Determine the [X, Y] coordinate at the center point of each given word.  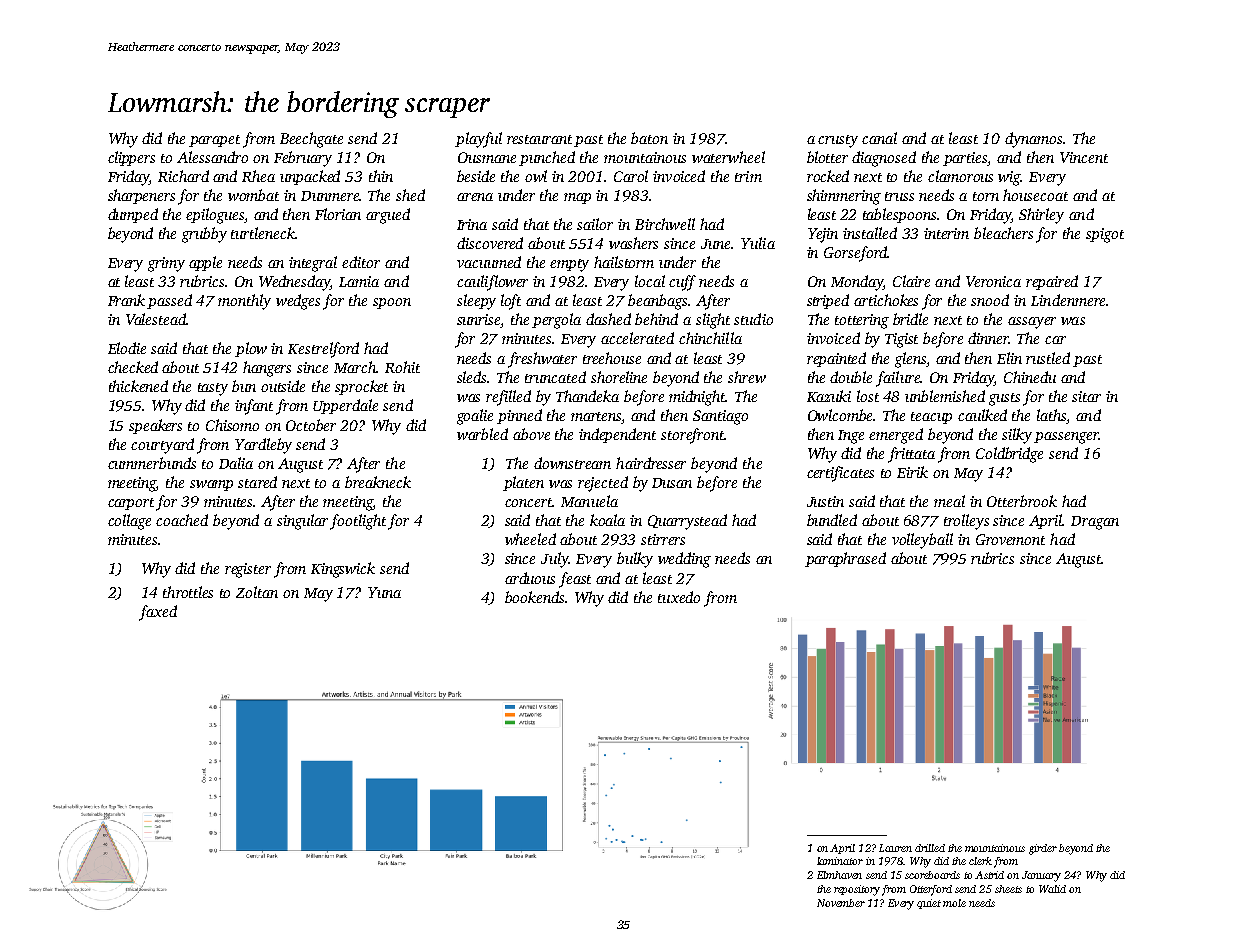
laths [1052, 416]
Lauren [895, 848]
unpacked [310, 177]
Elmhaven [839, 875]
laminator [840, 861]
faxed [158, 613]
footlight [358, 522]
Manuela [589, 501]
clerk [980, 861]
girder [1043, 849]
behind [656, 319]
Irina [472, 224]
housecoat [1035, 195]
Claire [911, 281]
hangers [267, 369]
